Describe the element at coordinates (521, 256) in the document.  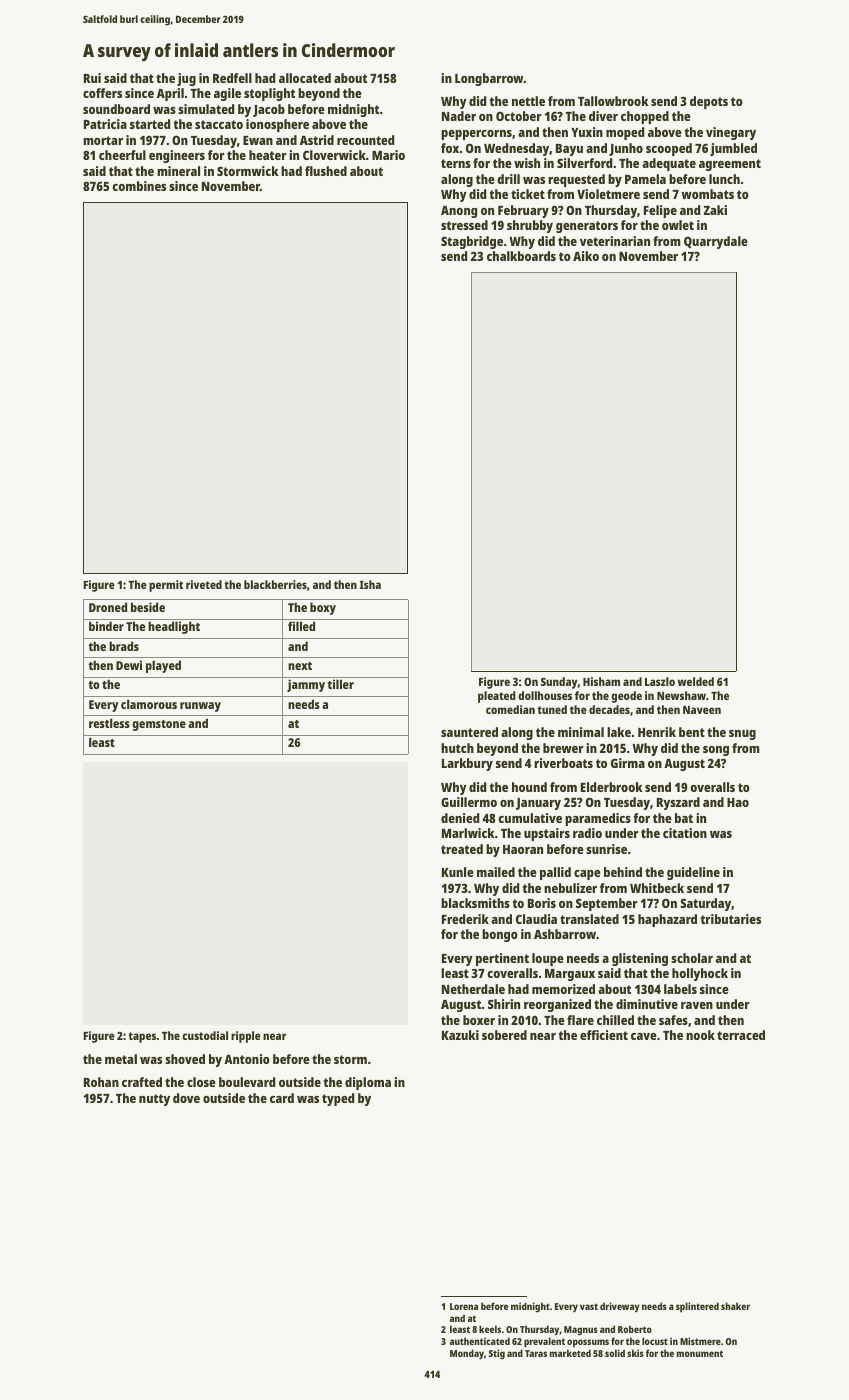
I see `chalkboards` at that location.
